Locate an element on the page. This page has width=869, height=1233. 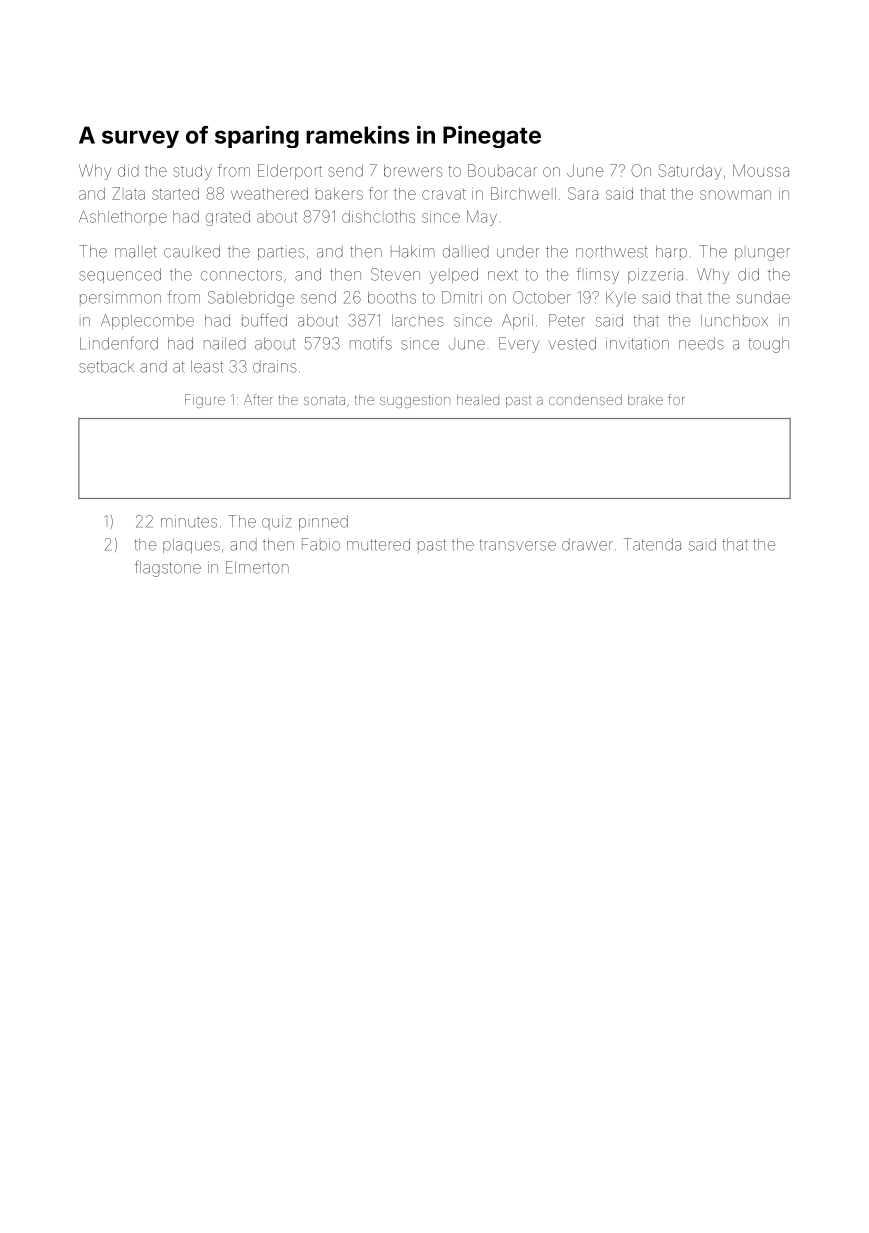
drains is located at coordinates (275, 366).
